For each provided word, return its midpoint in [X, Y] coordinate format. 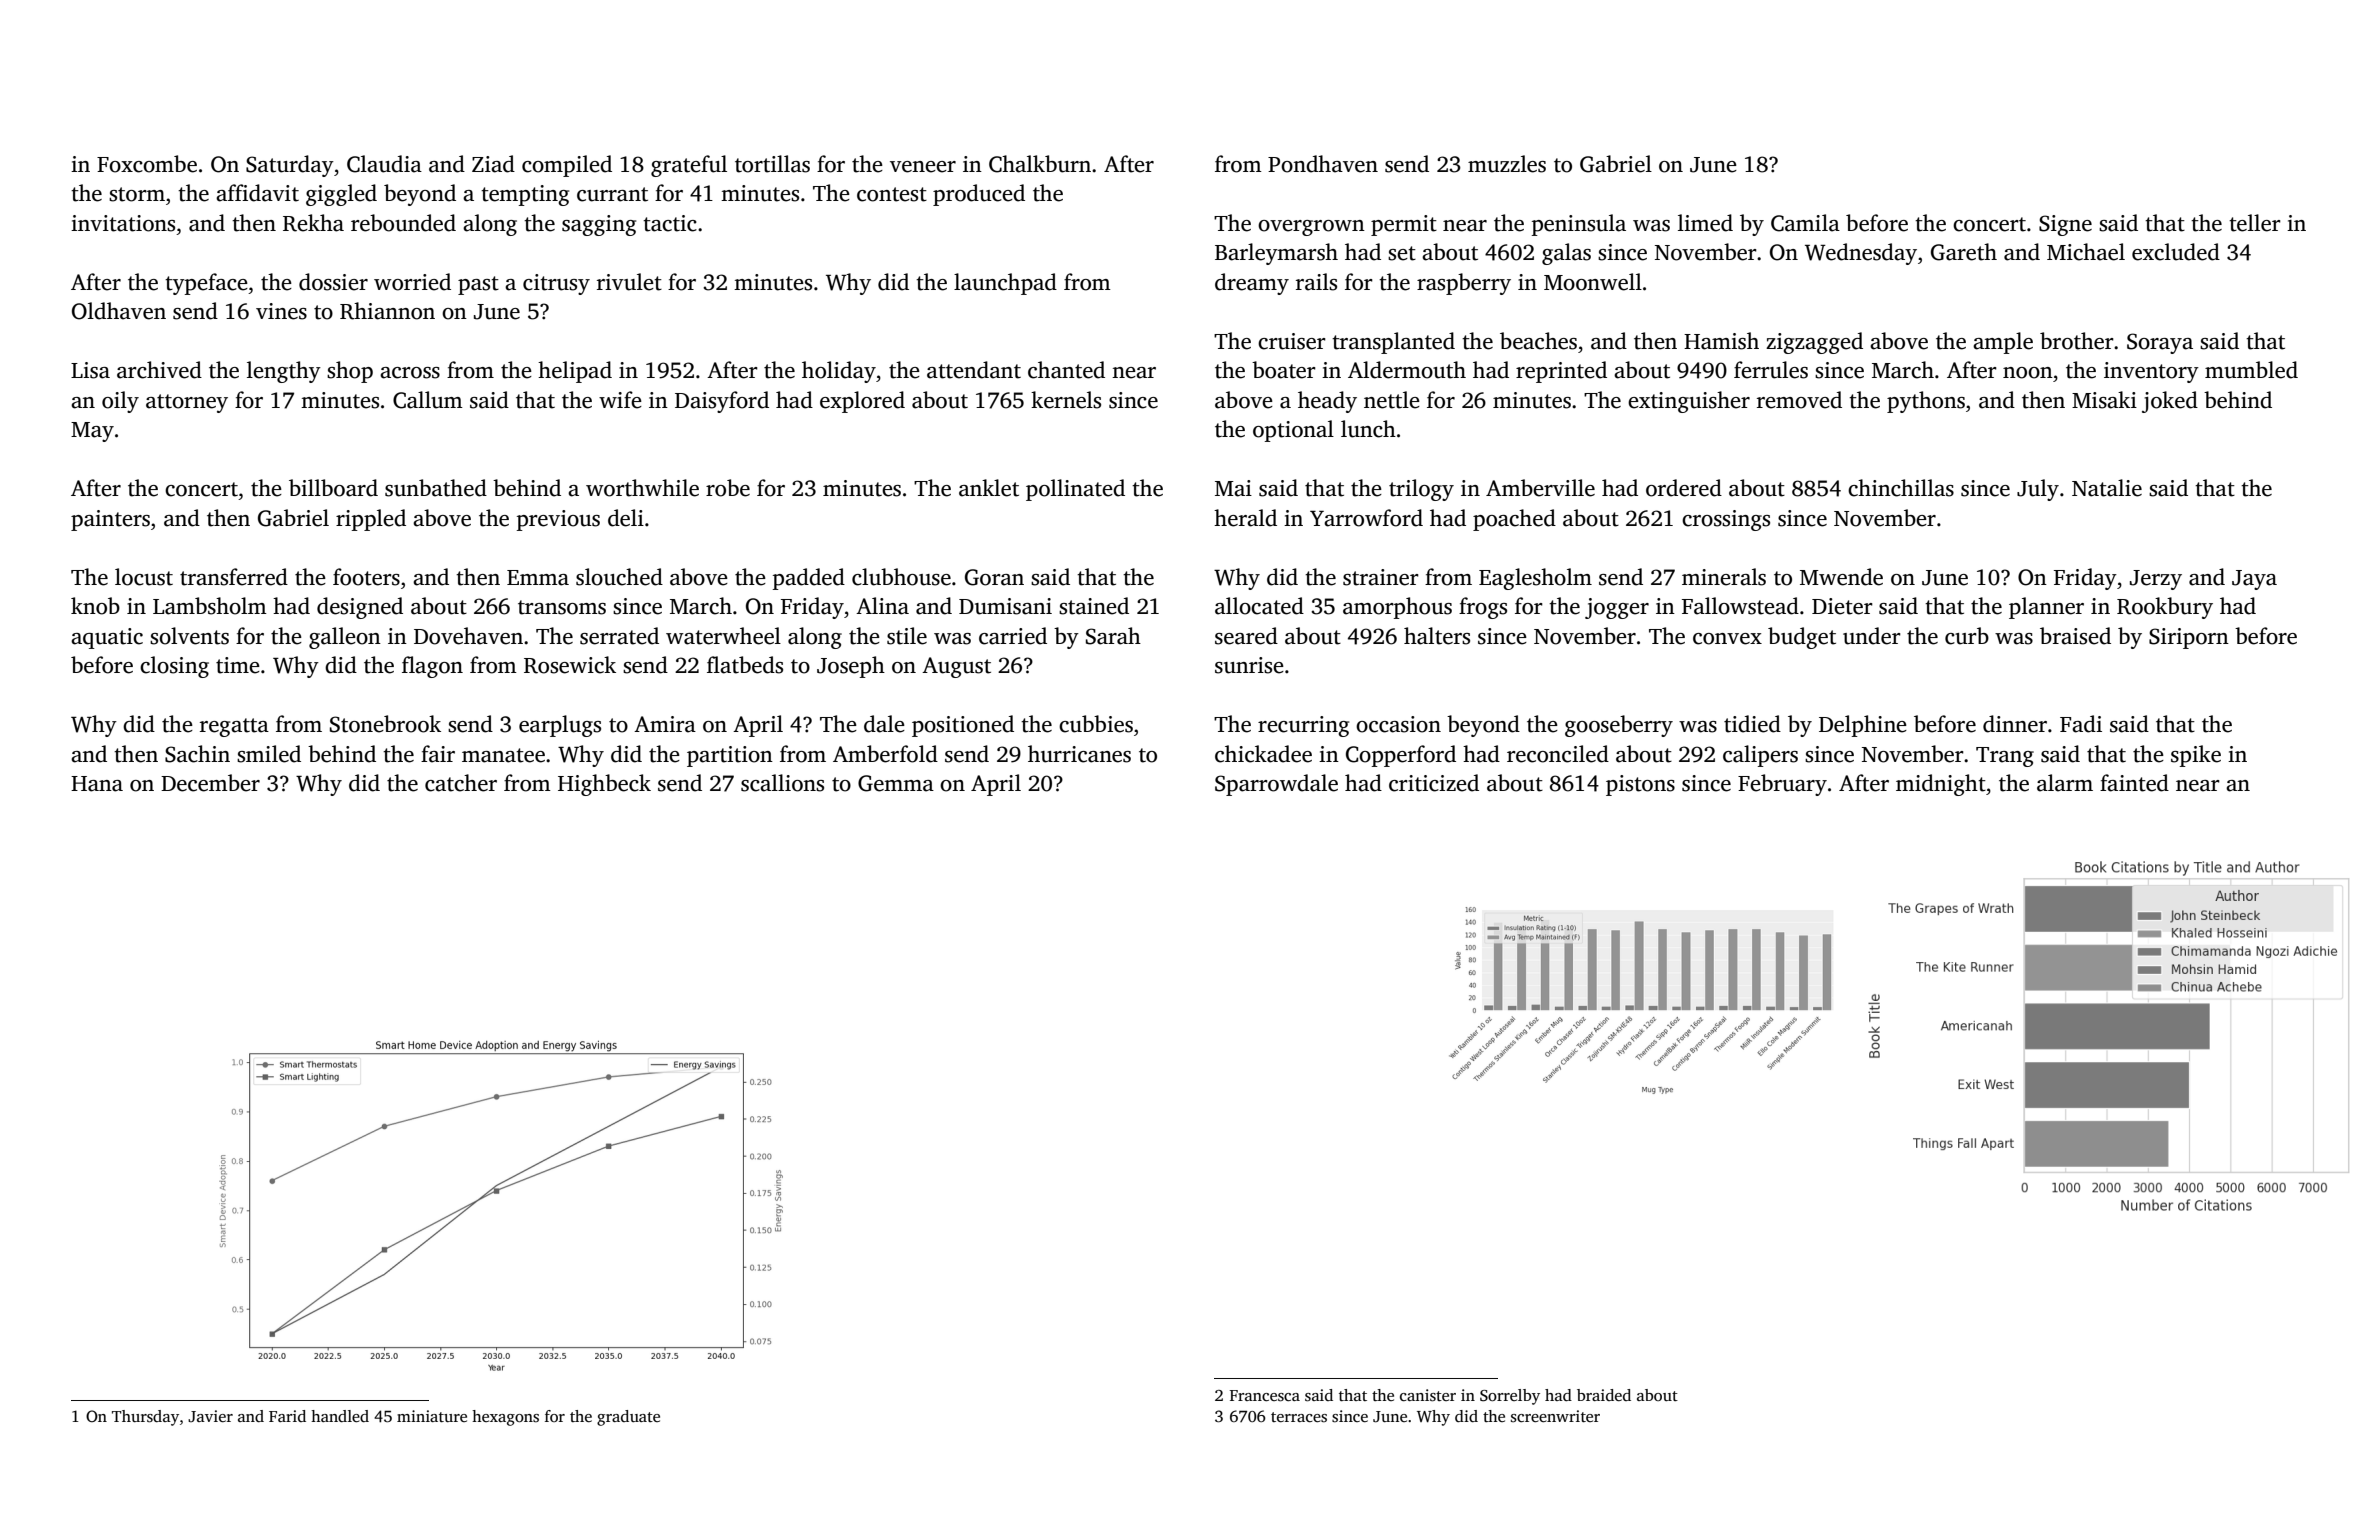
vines [281, 311]
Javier [210, 1416]
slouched [619, 577]
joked [2170, 402]
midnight [1941, 785]
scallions [782, 783]
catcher [461, 783]
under [1872, 636]
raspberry [1464, 284]
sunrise [1249, 665]
